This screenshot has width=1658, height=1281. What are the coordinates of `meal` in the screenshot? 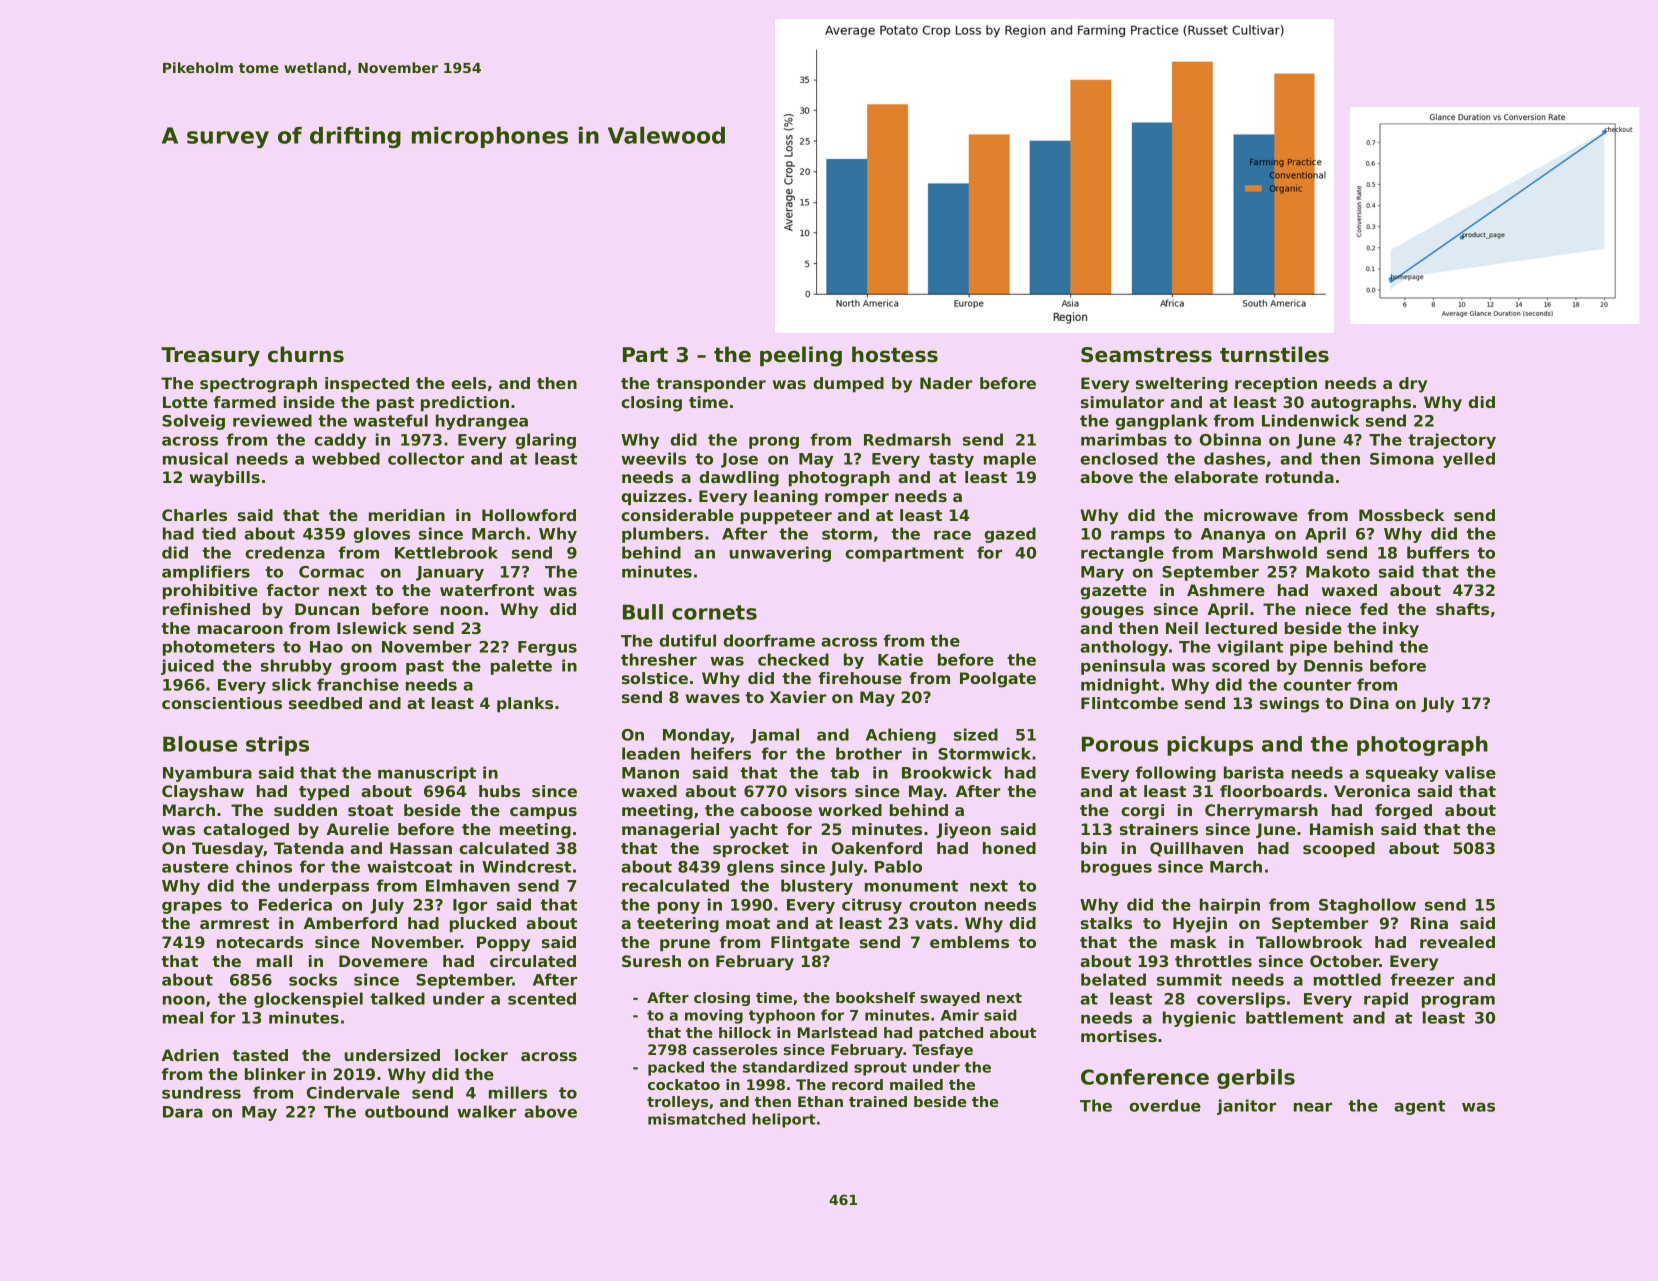 It's located at (183, 1017).
